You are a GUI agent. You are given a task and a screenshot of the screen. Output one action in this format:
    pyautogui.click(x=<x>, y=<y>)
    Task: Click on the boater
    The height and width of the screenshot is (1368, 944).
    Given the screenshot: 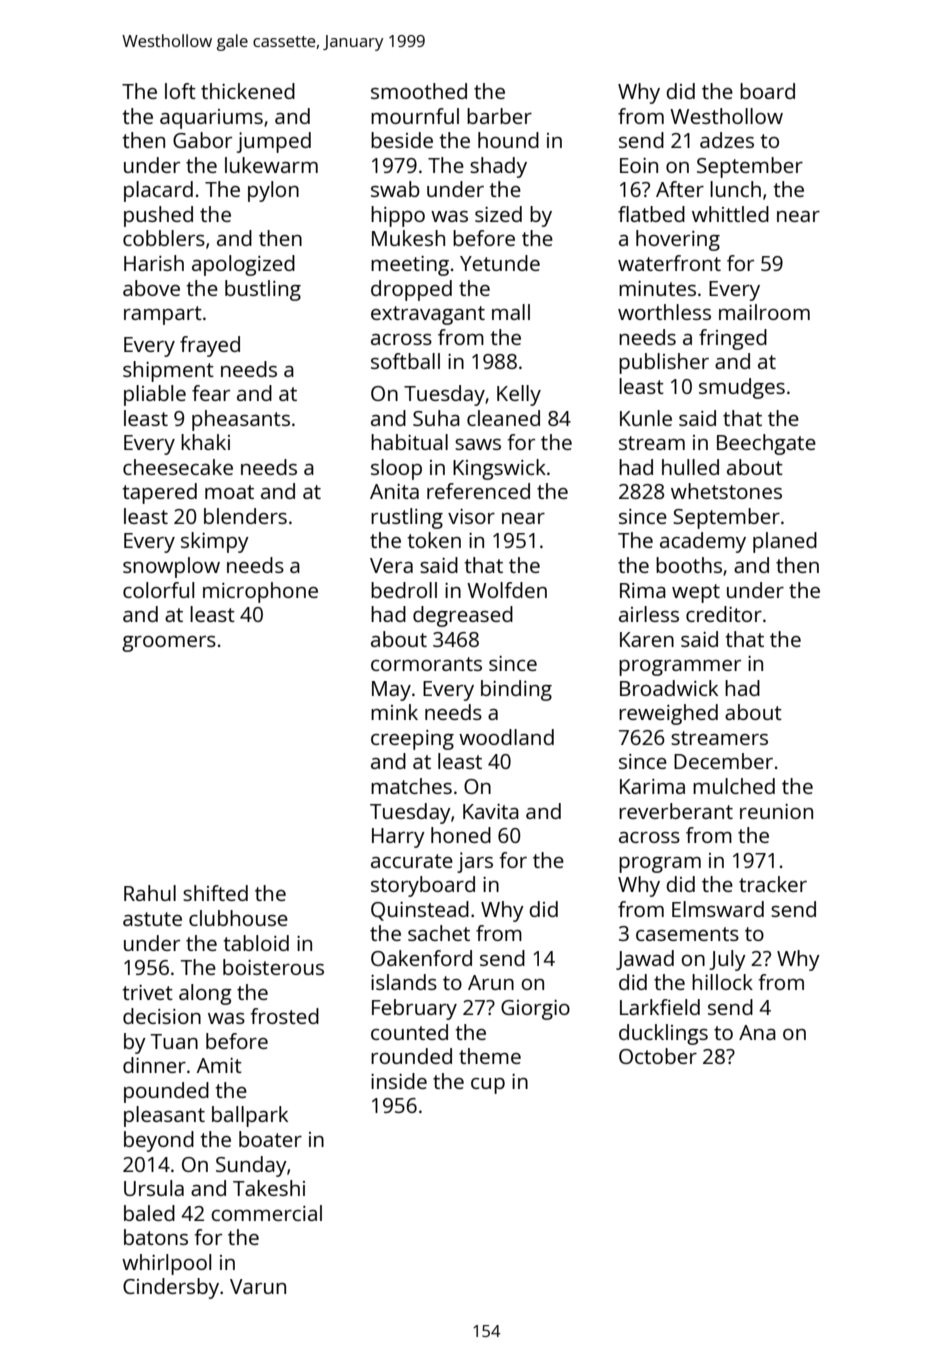 What is the action you would take?
    pyautogui.click(x=270, y=1139)
